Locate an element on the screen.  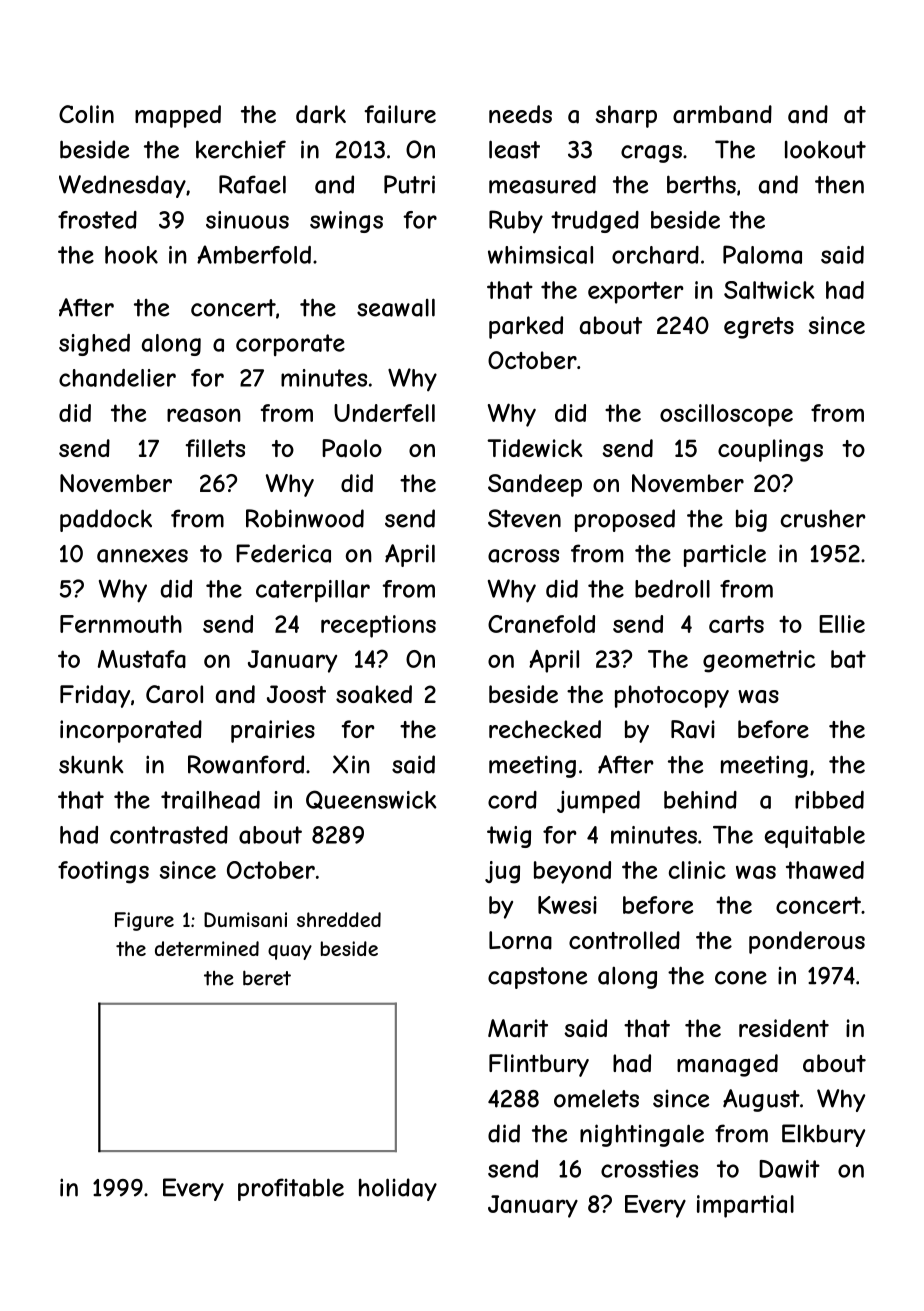
failure is located at coordinates (400, 114).
